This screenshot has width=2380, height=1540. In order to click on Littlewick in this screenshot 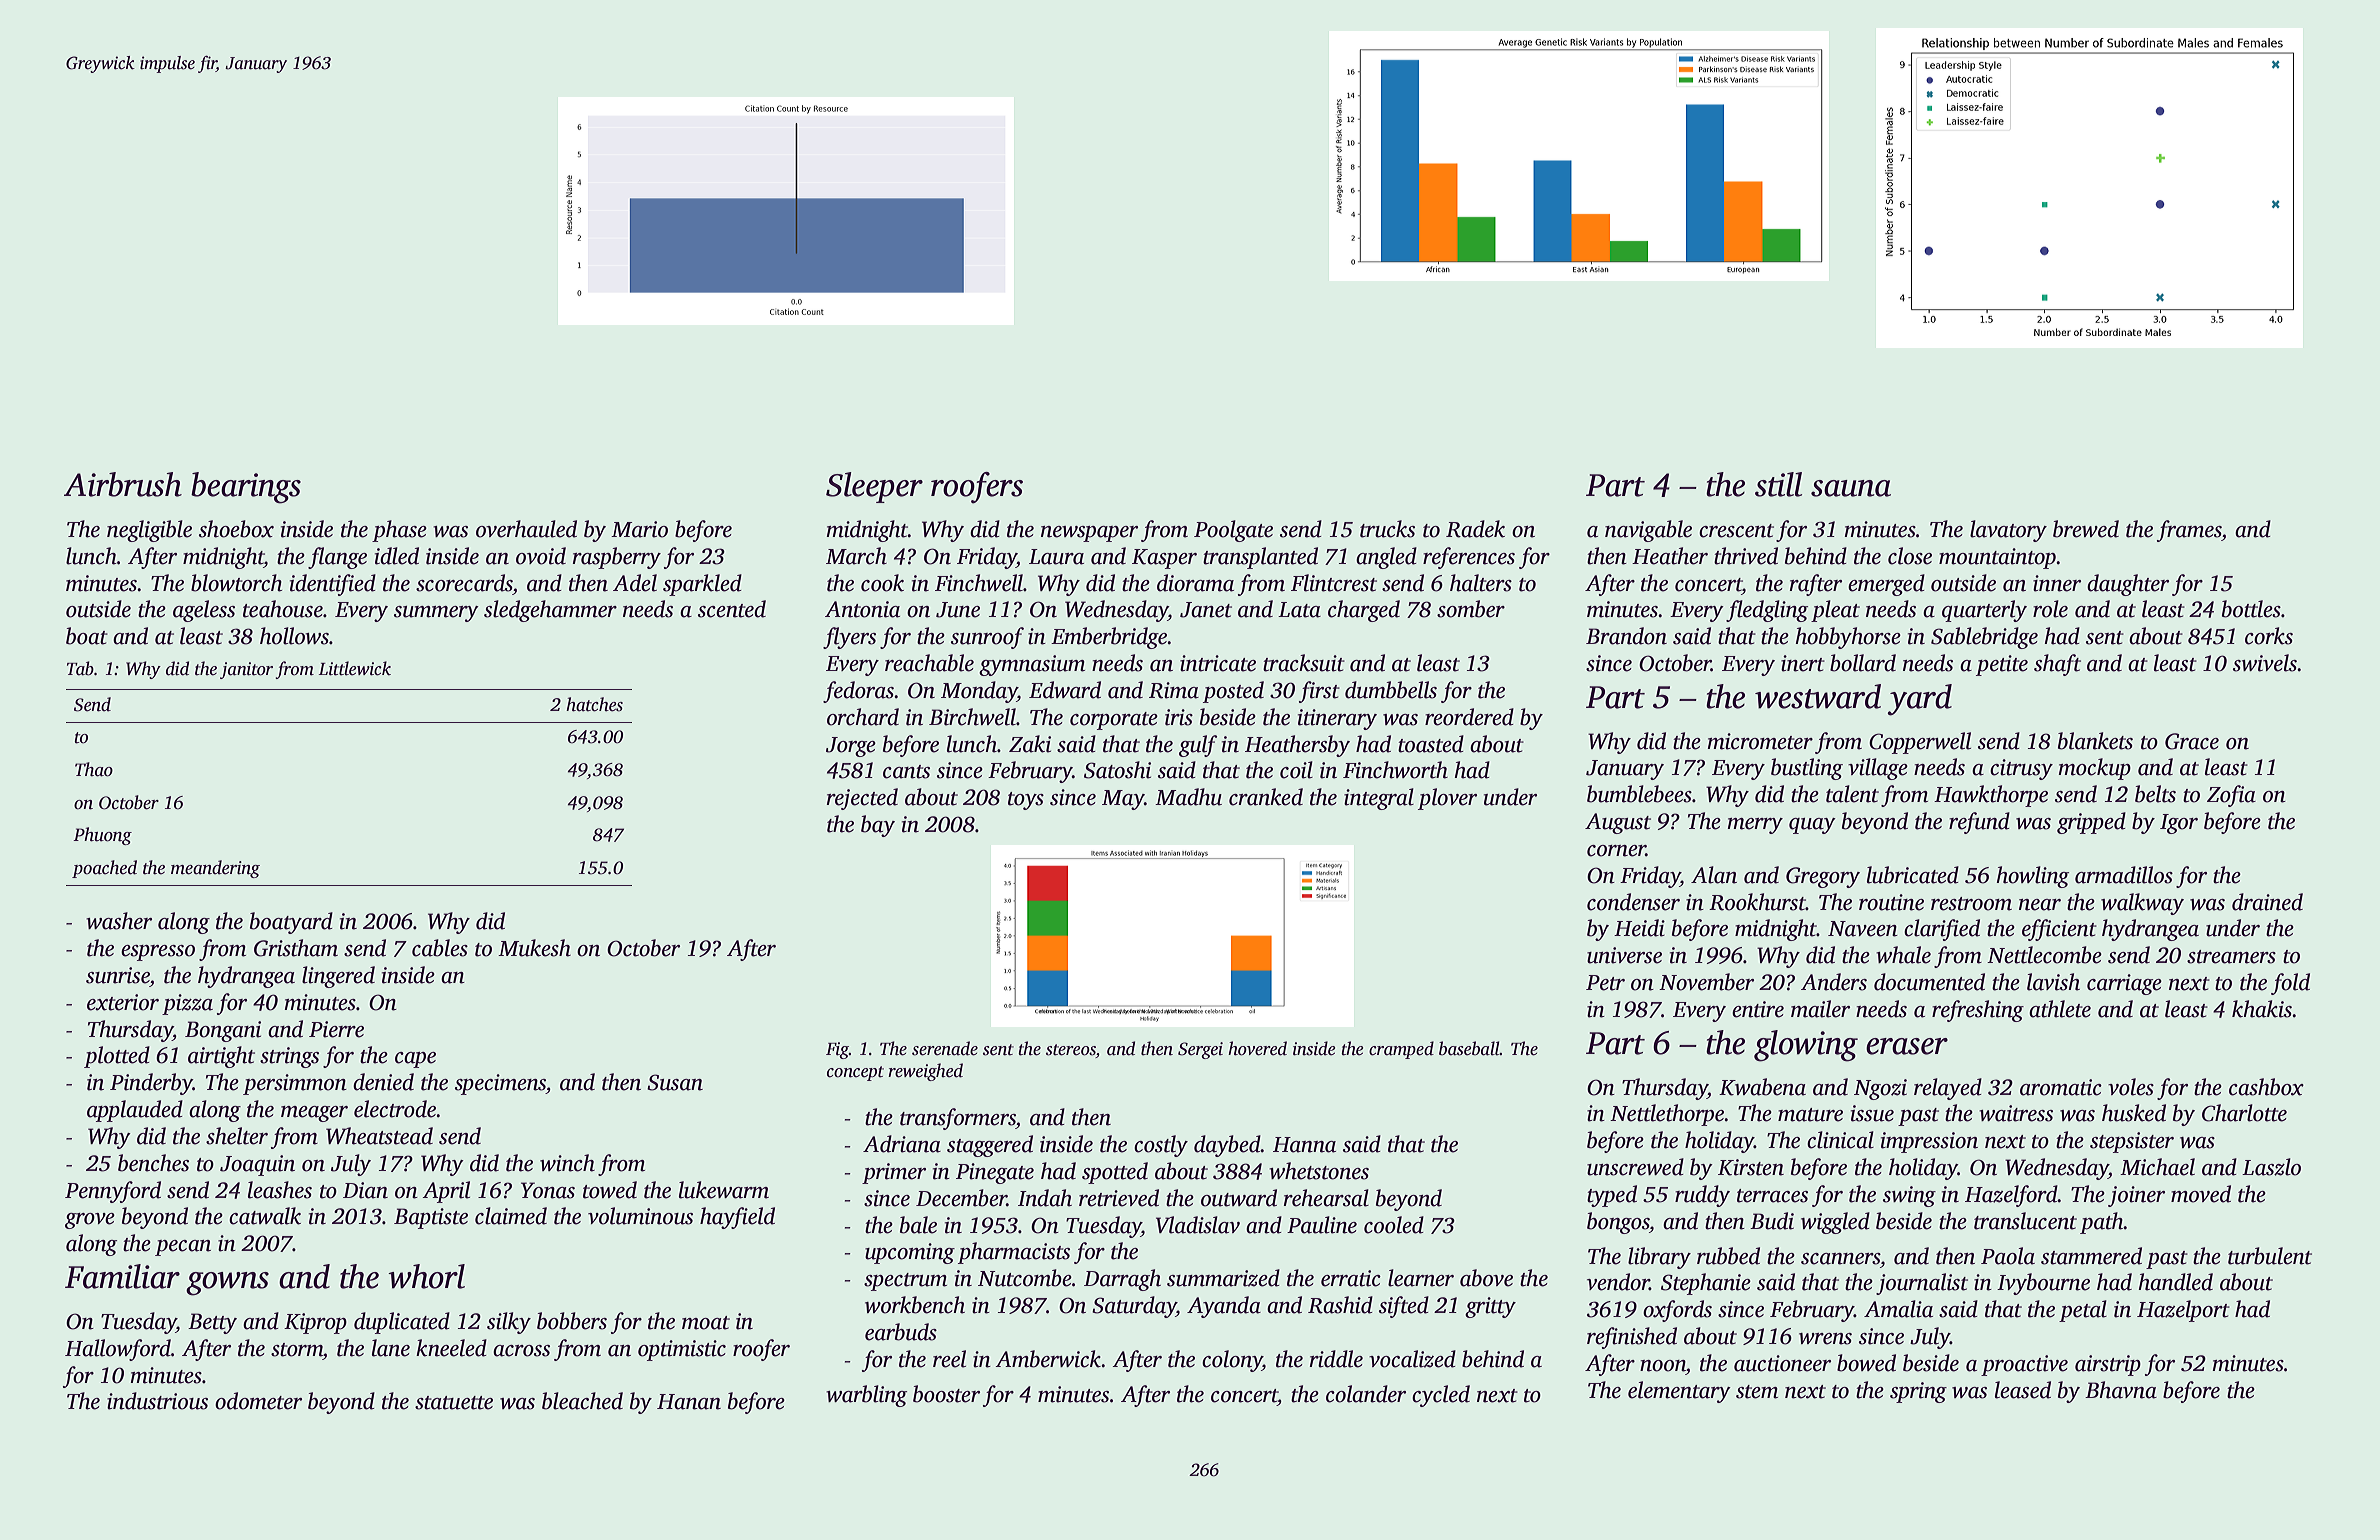, I will do `click(354, 668)`.
